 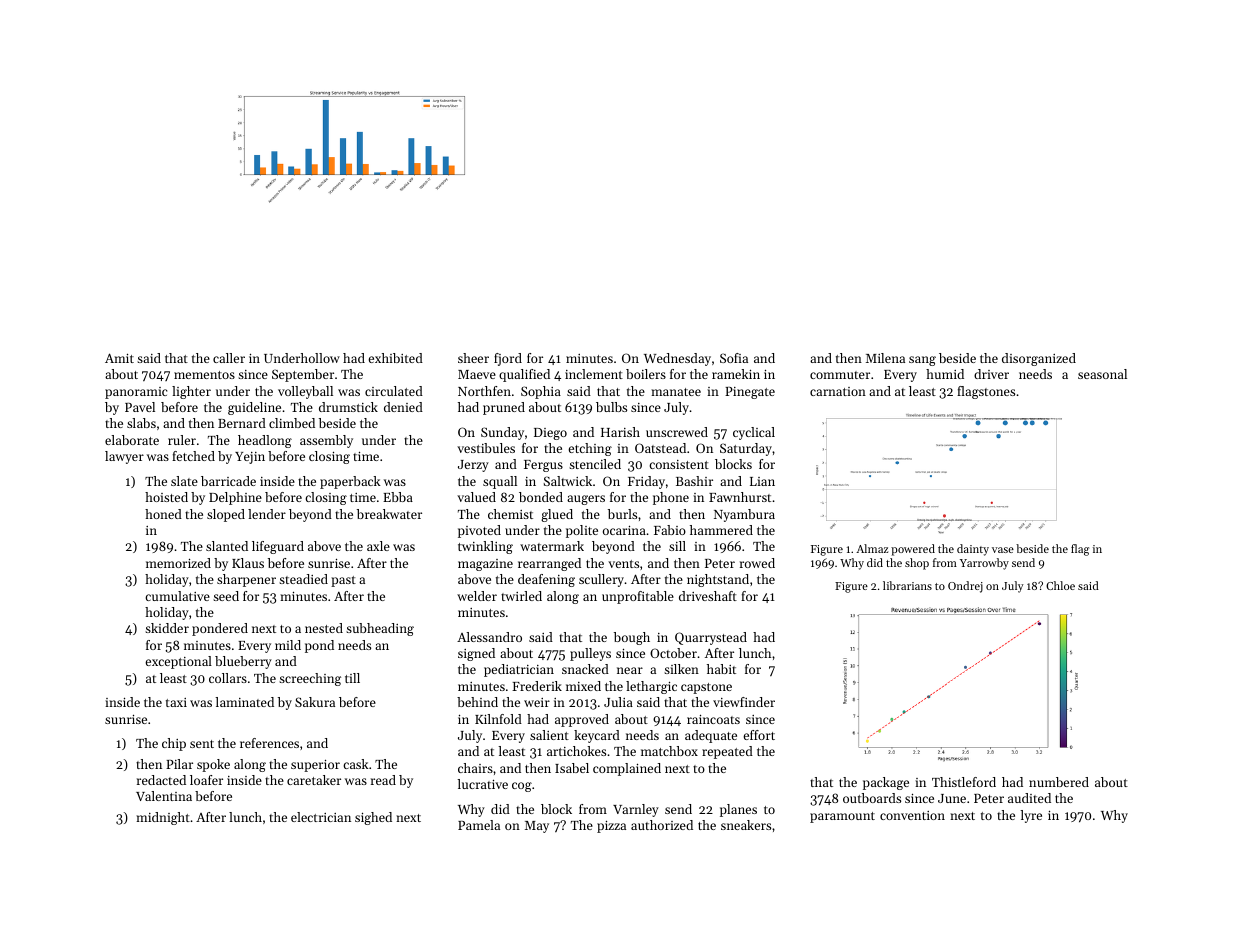 What do you see at coordinates (1003, 550) in the page?
I see `vase` at bounding box center [1003, 550].
